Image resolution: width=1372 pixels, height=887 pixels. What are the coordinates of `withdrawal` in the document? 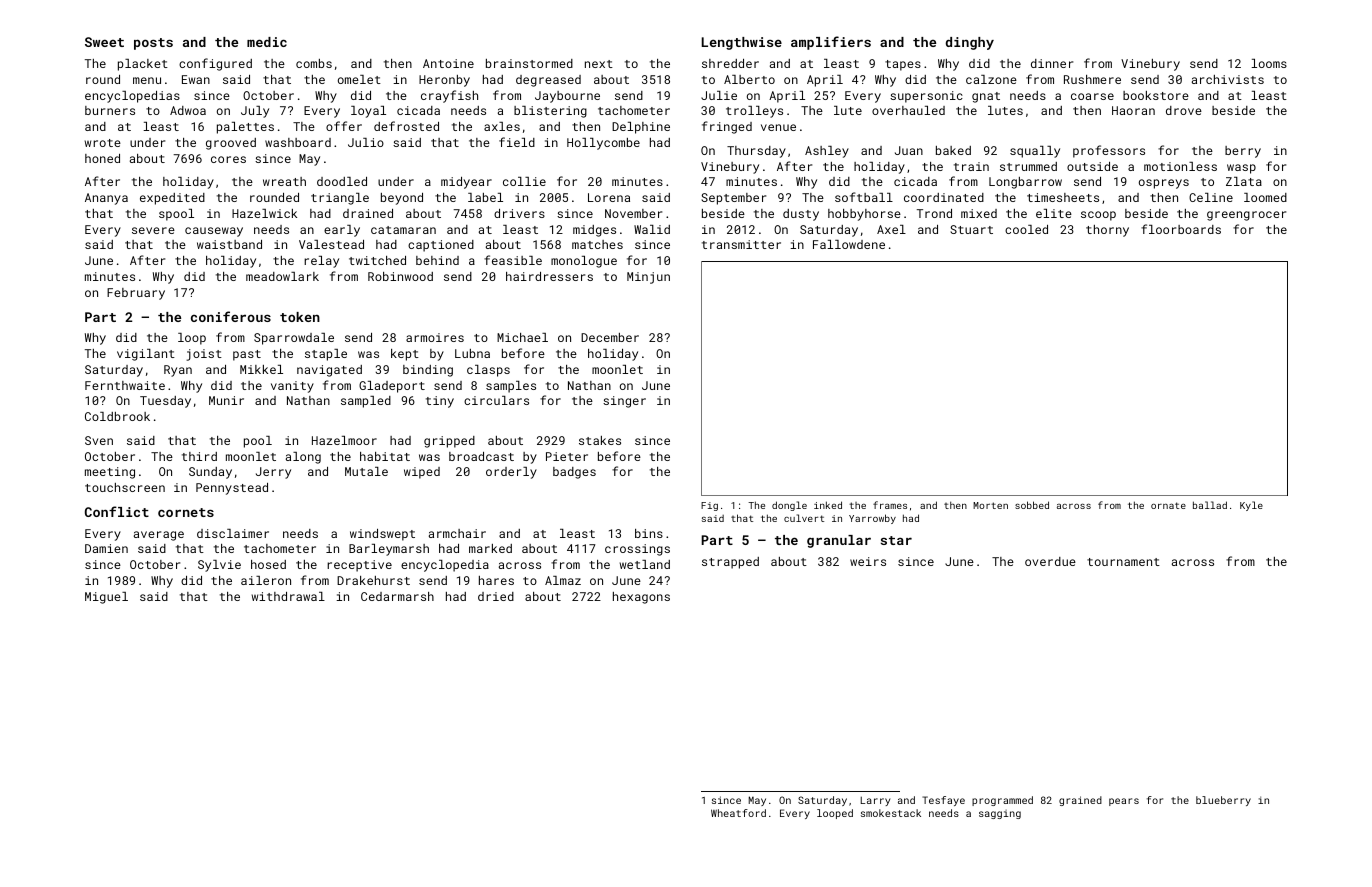 It's located at (288, 596).
